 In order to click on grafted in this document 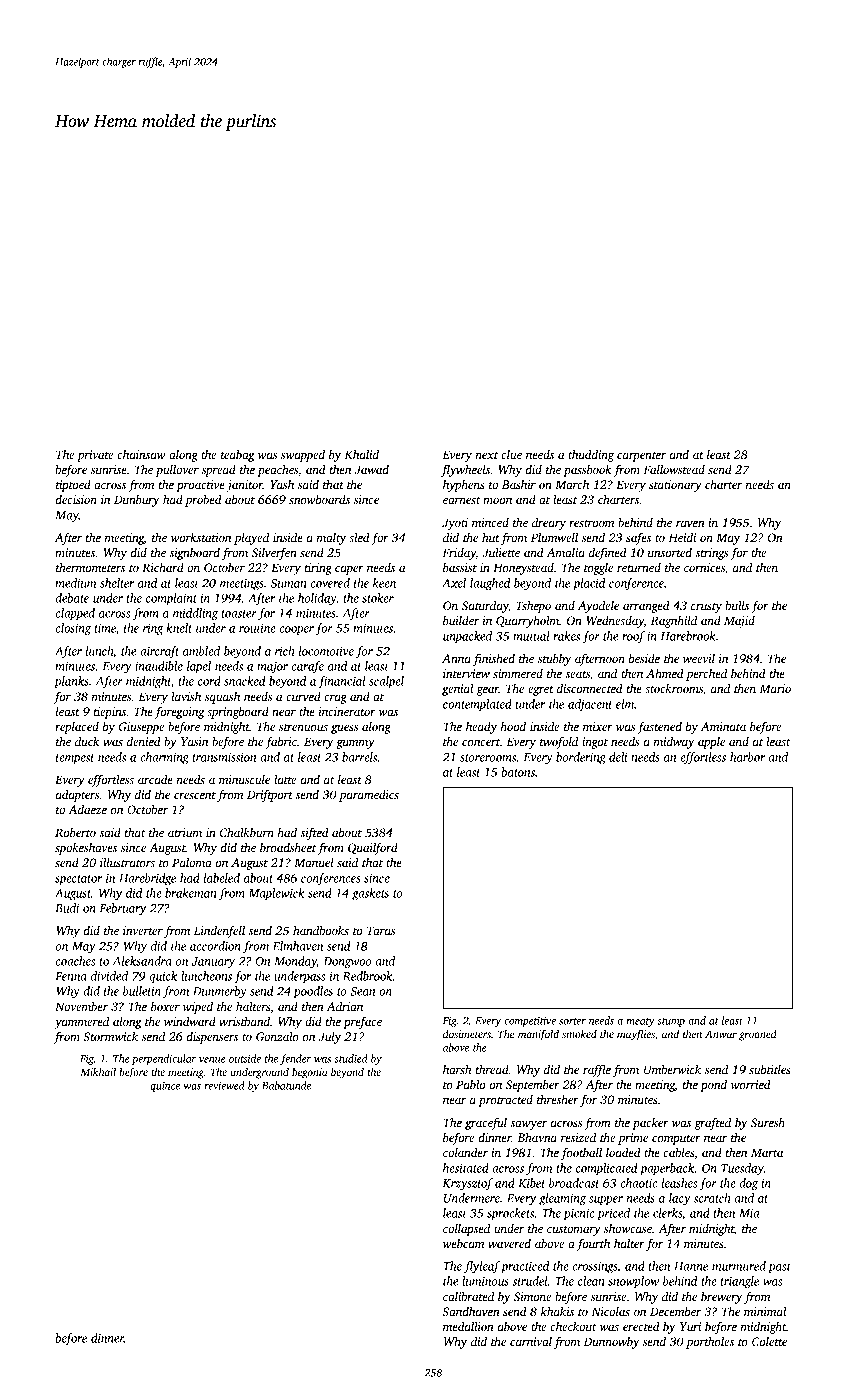, I will do `click(712, 1123)`.
